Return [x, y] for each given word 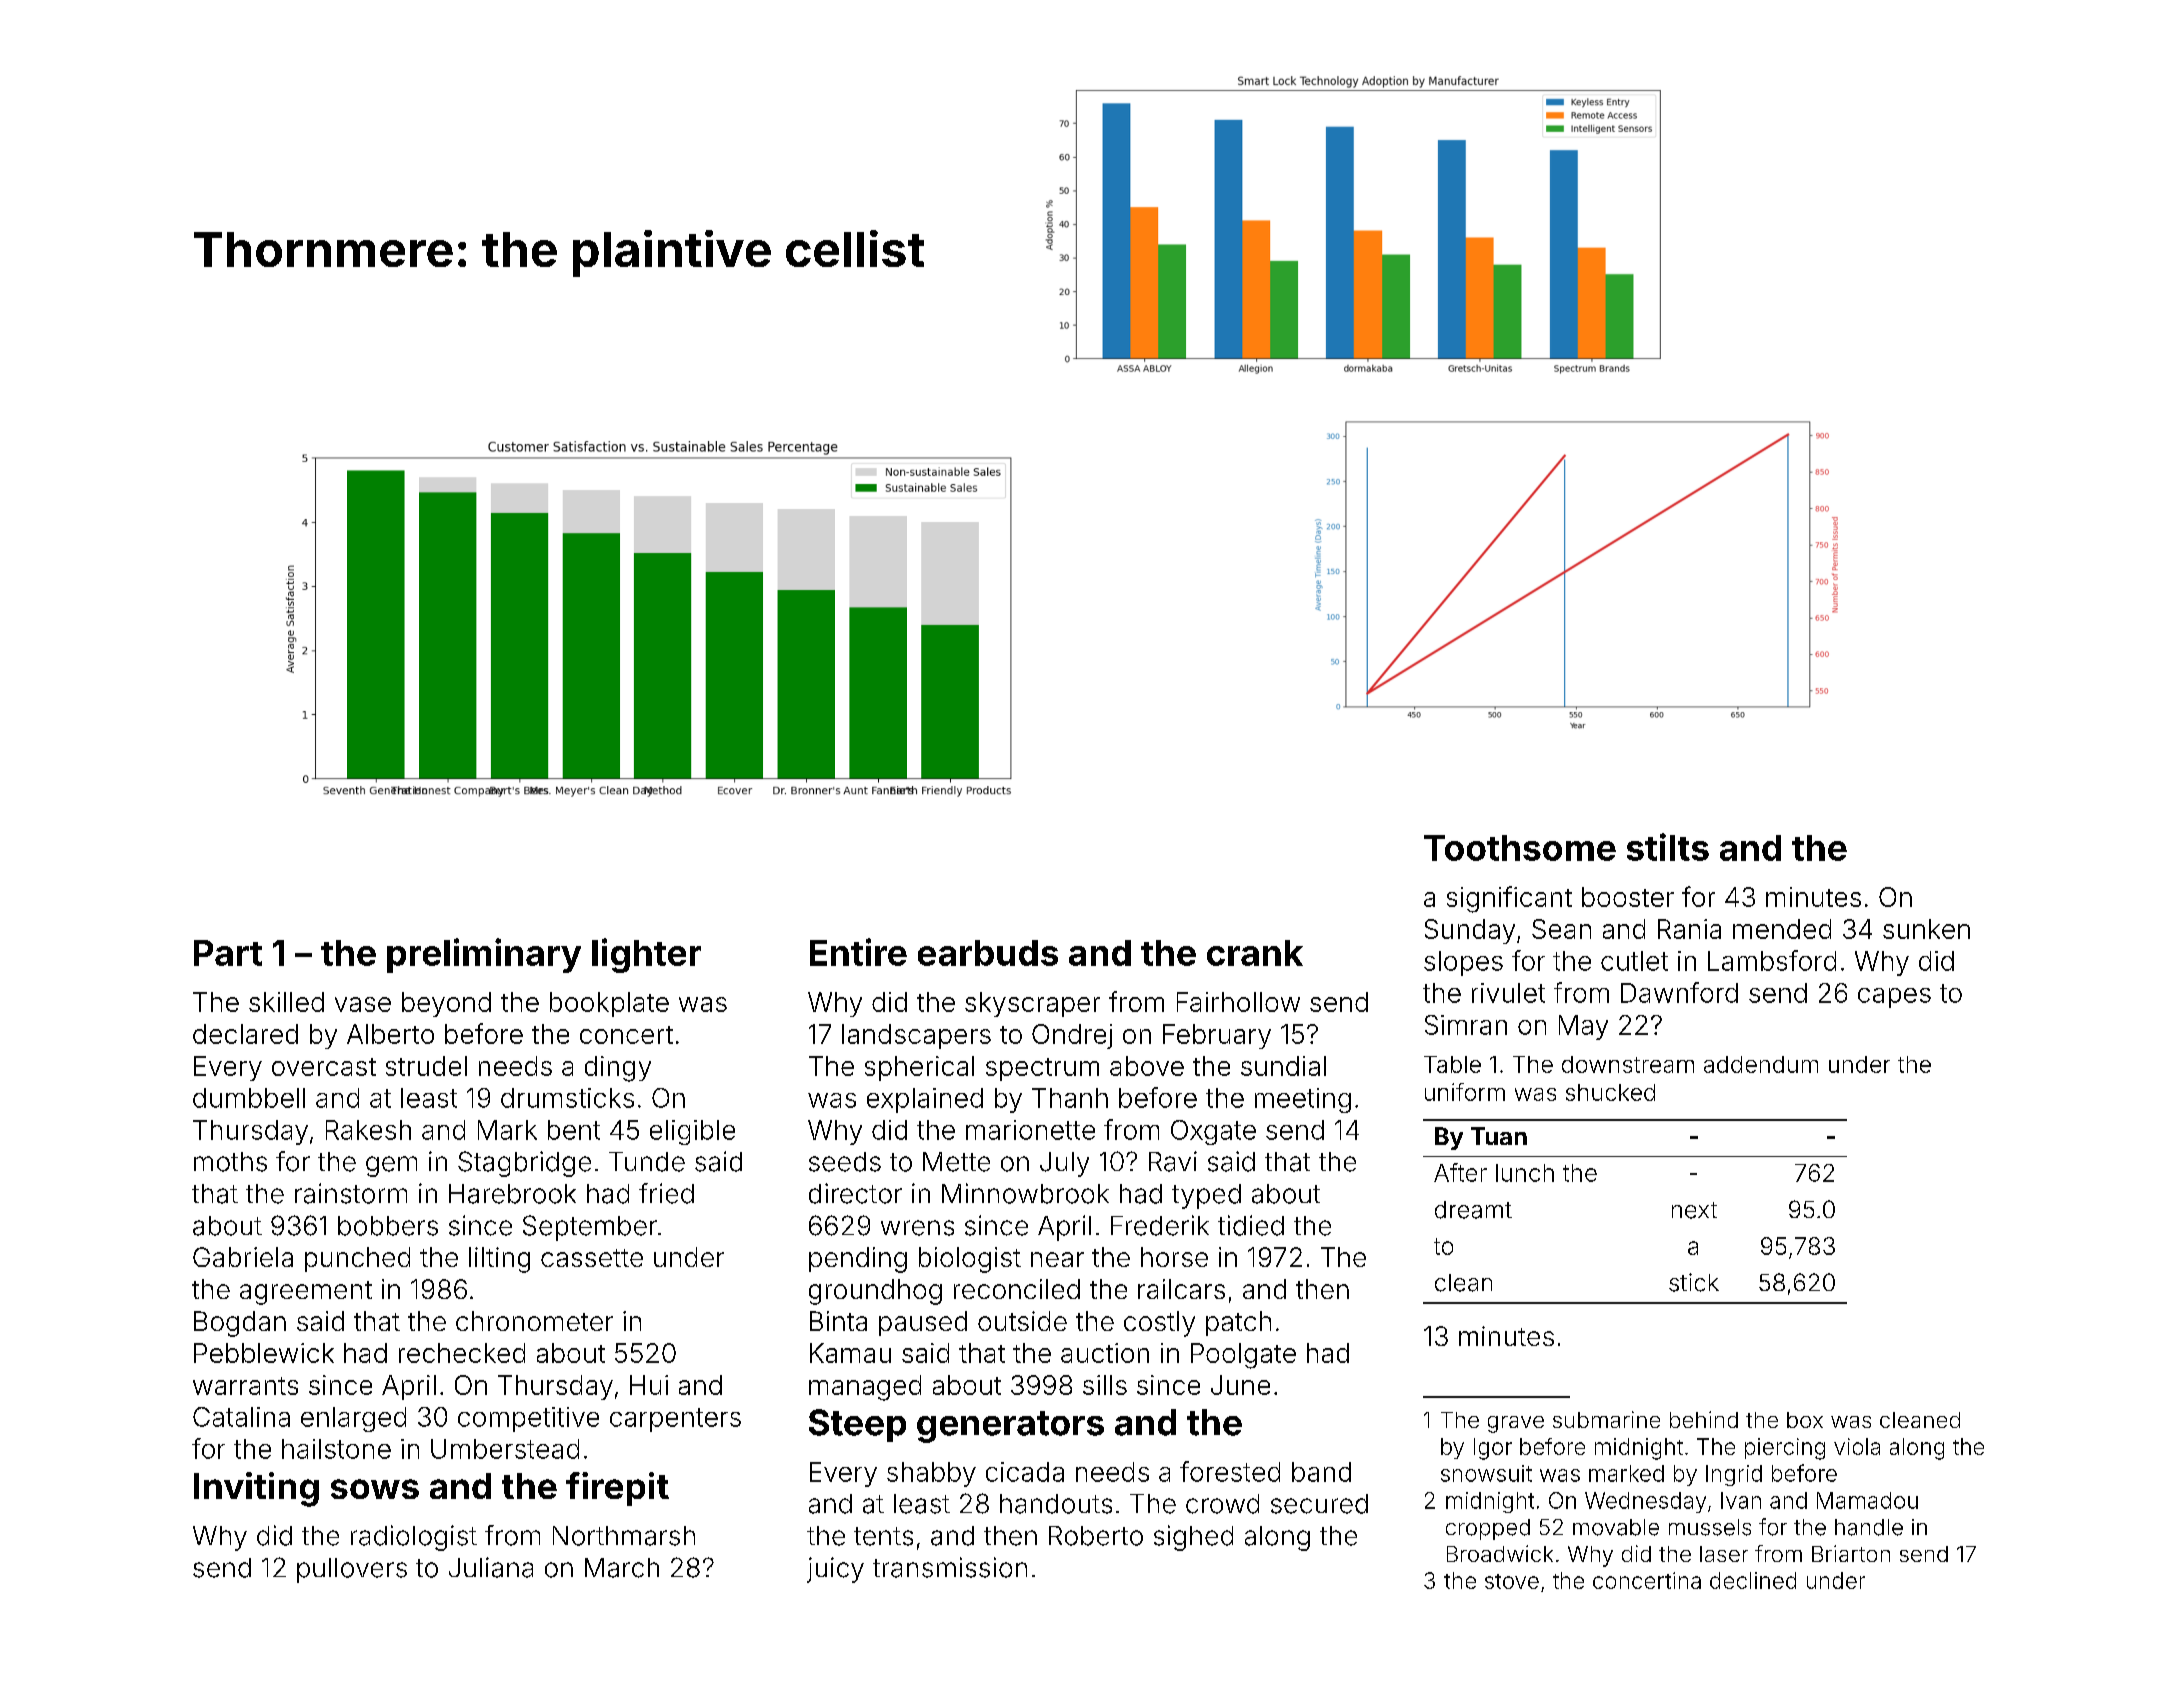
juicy [835, 1570]
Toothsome [1520, 848]
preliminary [484, 955]
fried [666, 1193]
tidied [1251, 1225]
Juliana [491, 1567]
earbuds [988, 953]
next [1694, 1210]
